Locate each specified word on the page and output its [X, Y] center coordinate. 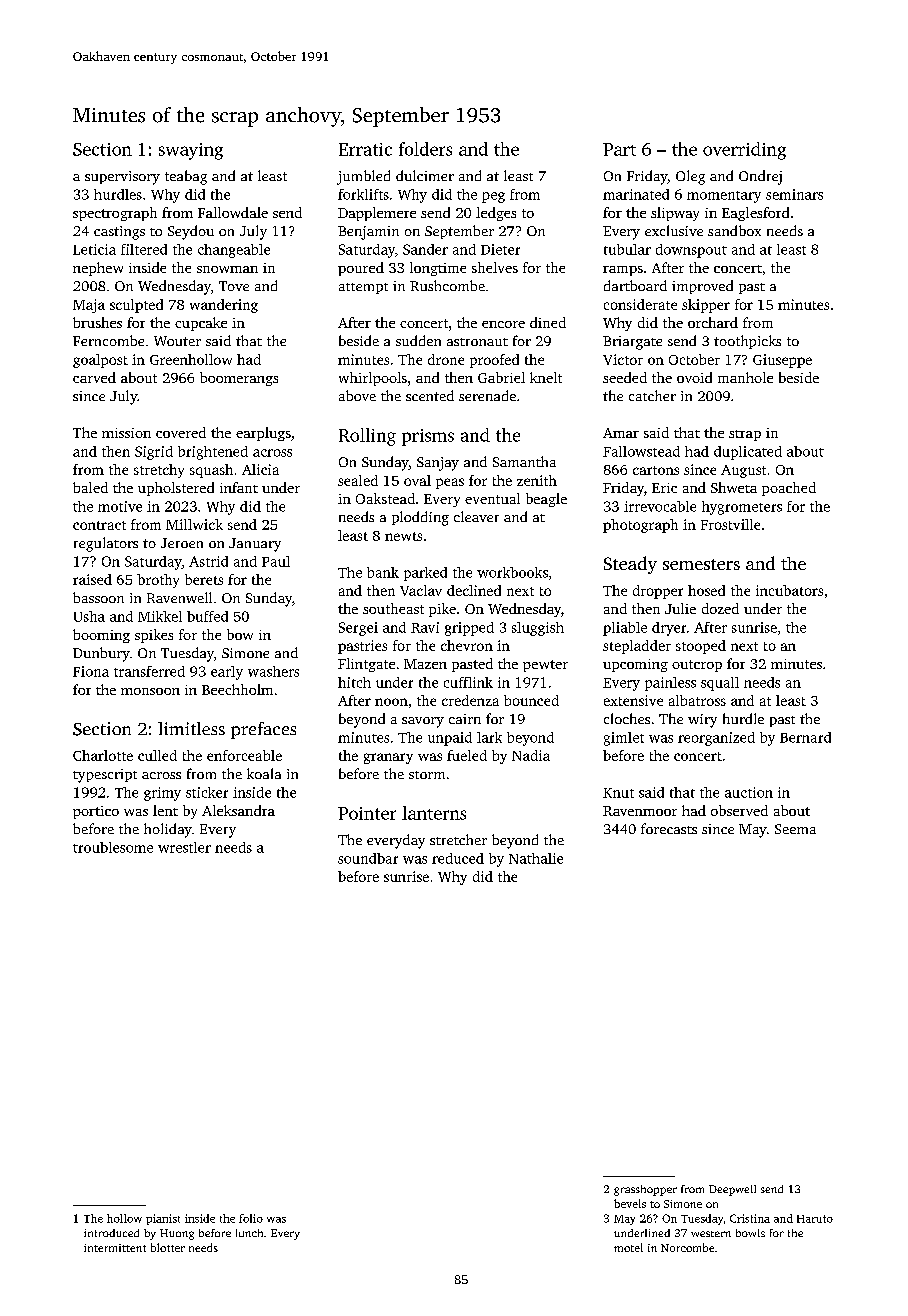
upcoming [635, 665]
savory [423, 722]
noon [391, 702]
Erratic [365, 149]
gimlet [624, 739]
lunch [249, 1233]
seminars [794, 194]
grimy [162, 794]
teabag [186, 177]
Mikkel [160, 616]
